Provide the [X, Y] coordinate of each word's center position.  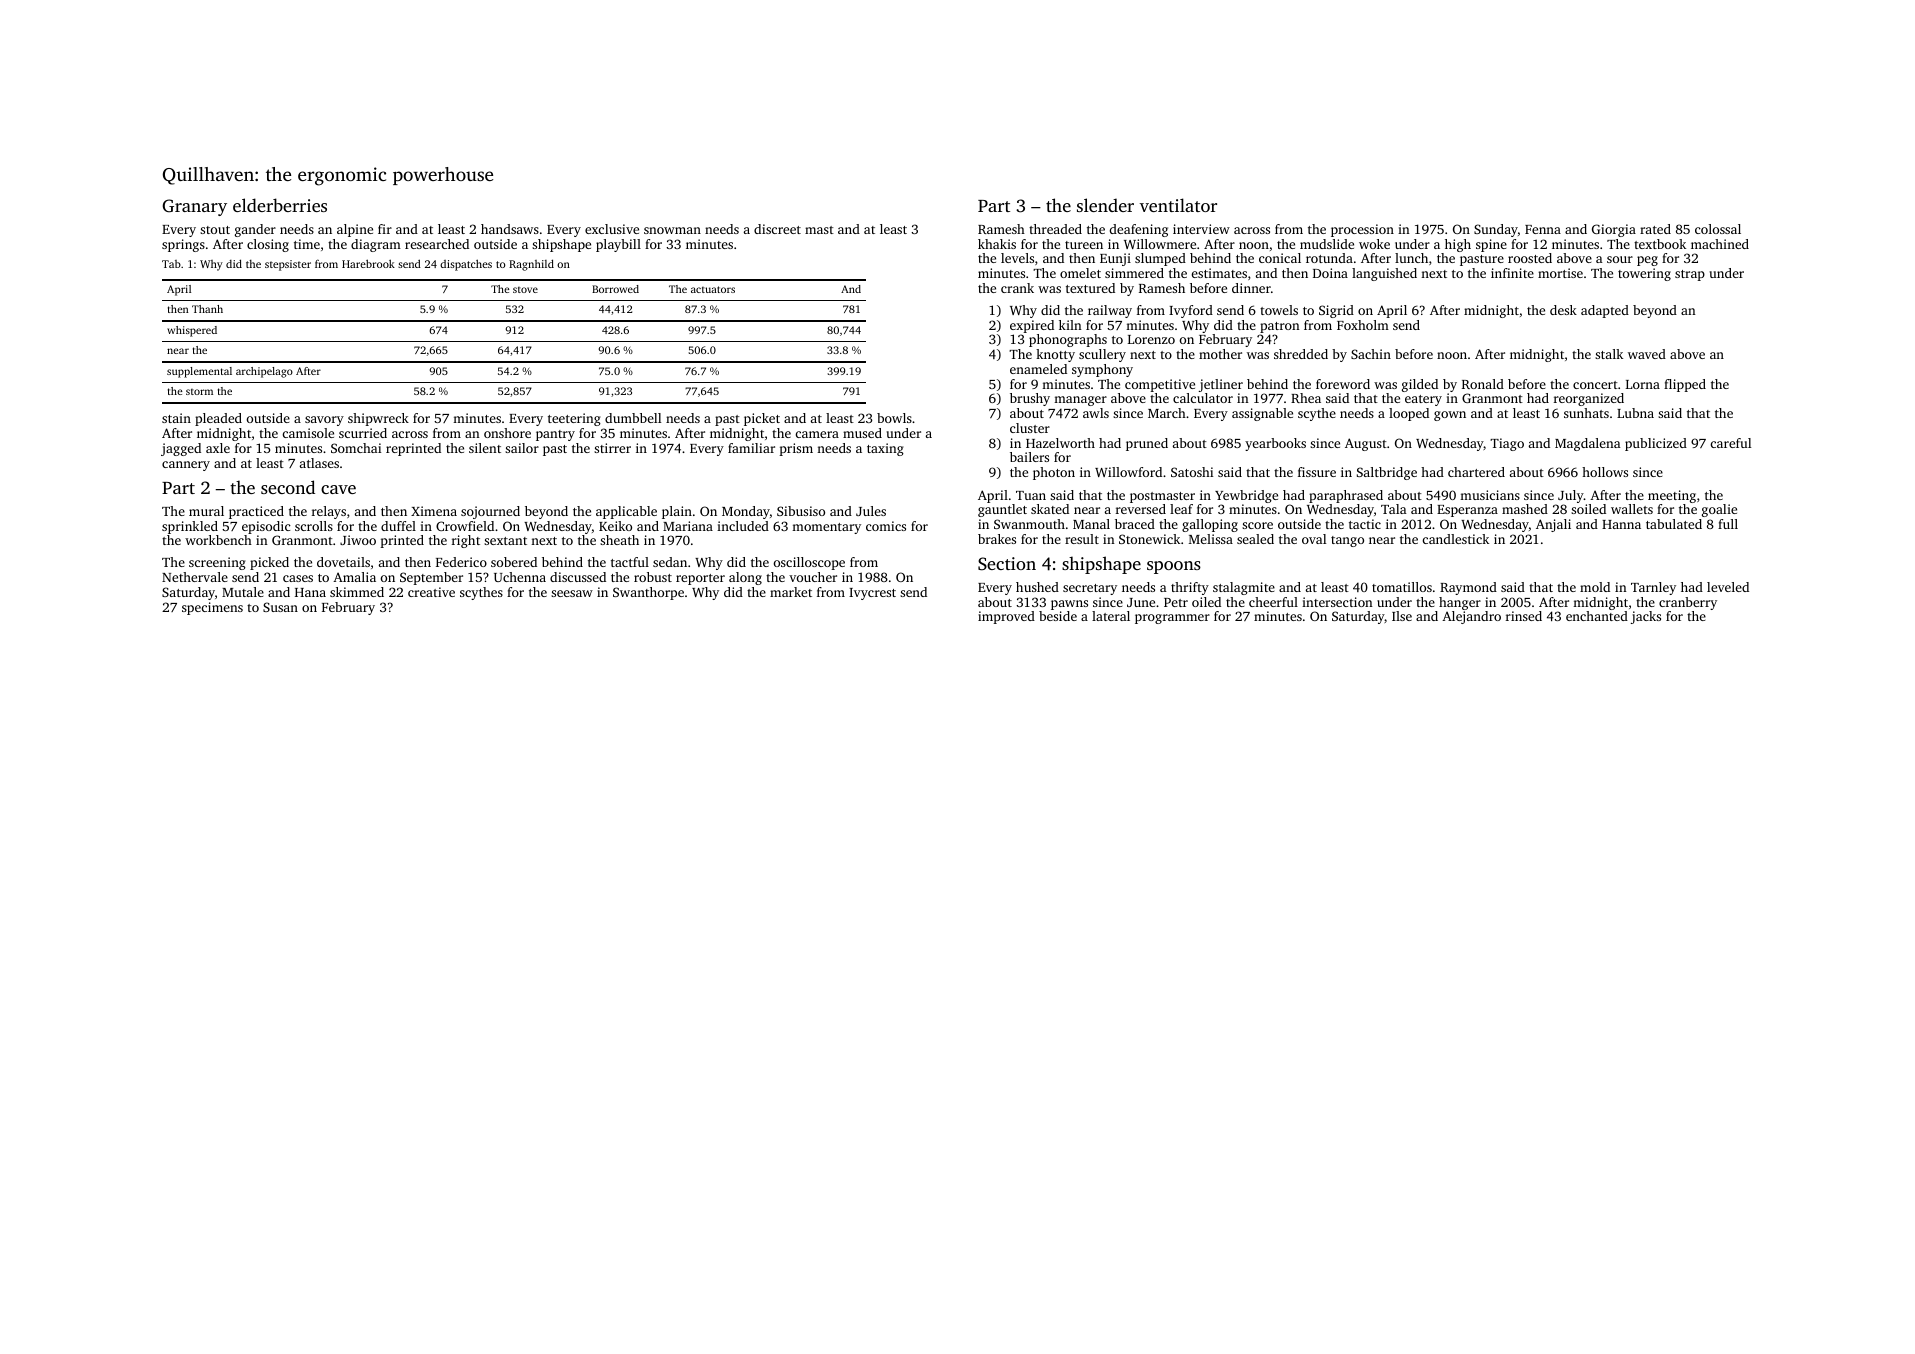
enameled [1038, 369]
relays [329, 512]
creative [431, 592]
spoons [1174, 567]
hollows [1605, 472]
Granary [194, 207]
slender [1105, 205]
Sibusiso [801, 511]
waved [1647, 354]
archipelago [264, 372]
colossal [1718, 229]
